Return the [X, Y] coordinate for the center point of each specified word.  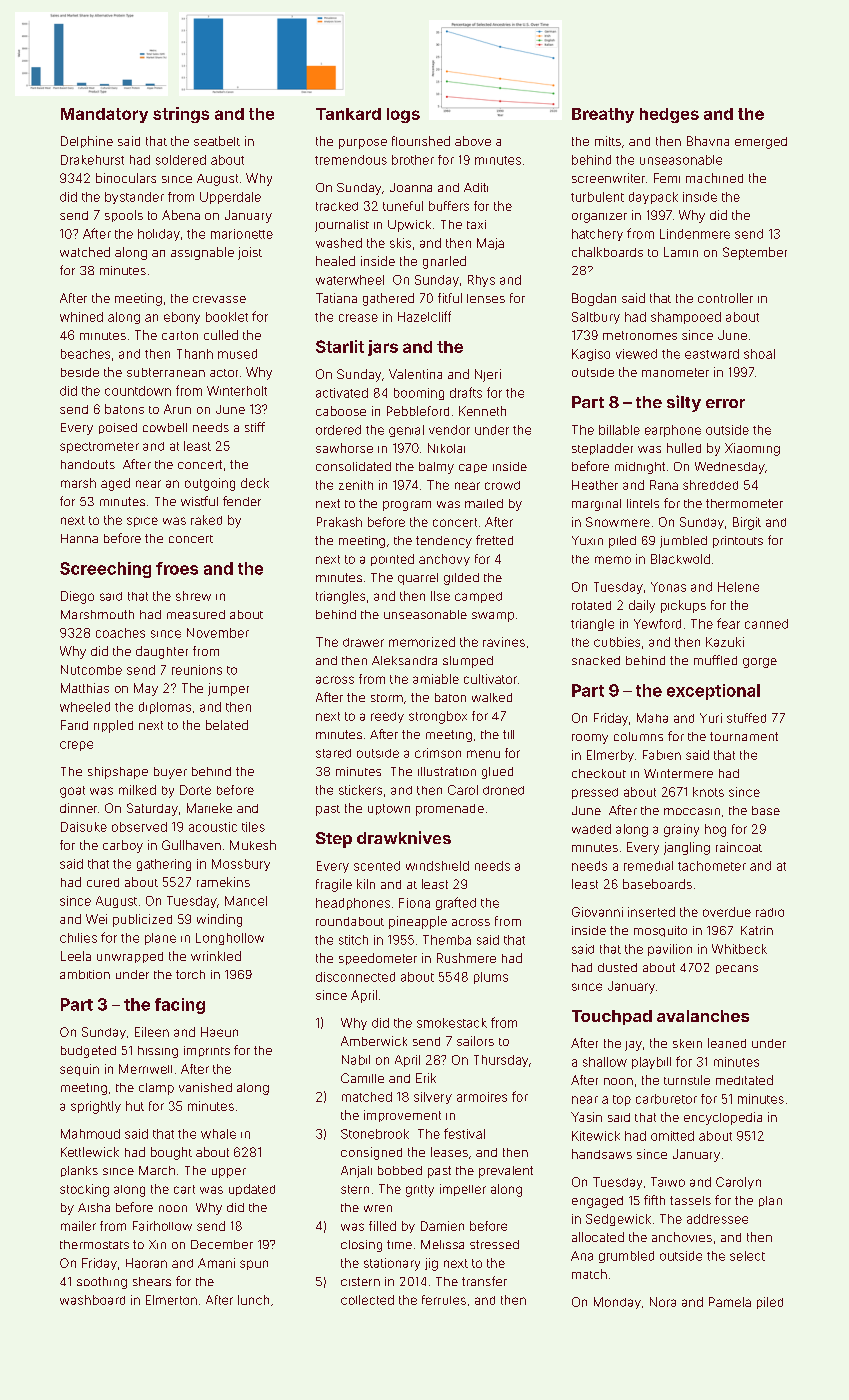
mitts [608, 141]
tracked [337, 206]
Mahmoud [90, 1134]
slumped [468, 662]
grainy [681, 830]
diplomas [165, 708]
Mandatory [104, 115]
